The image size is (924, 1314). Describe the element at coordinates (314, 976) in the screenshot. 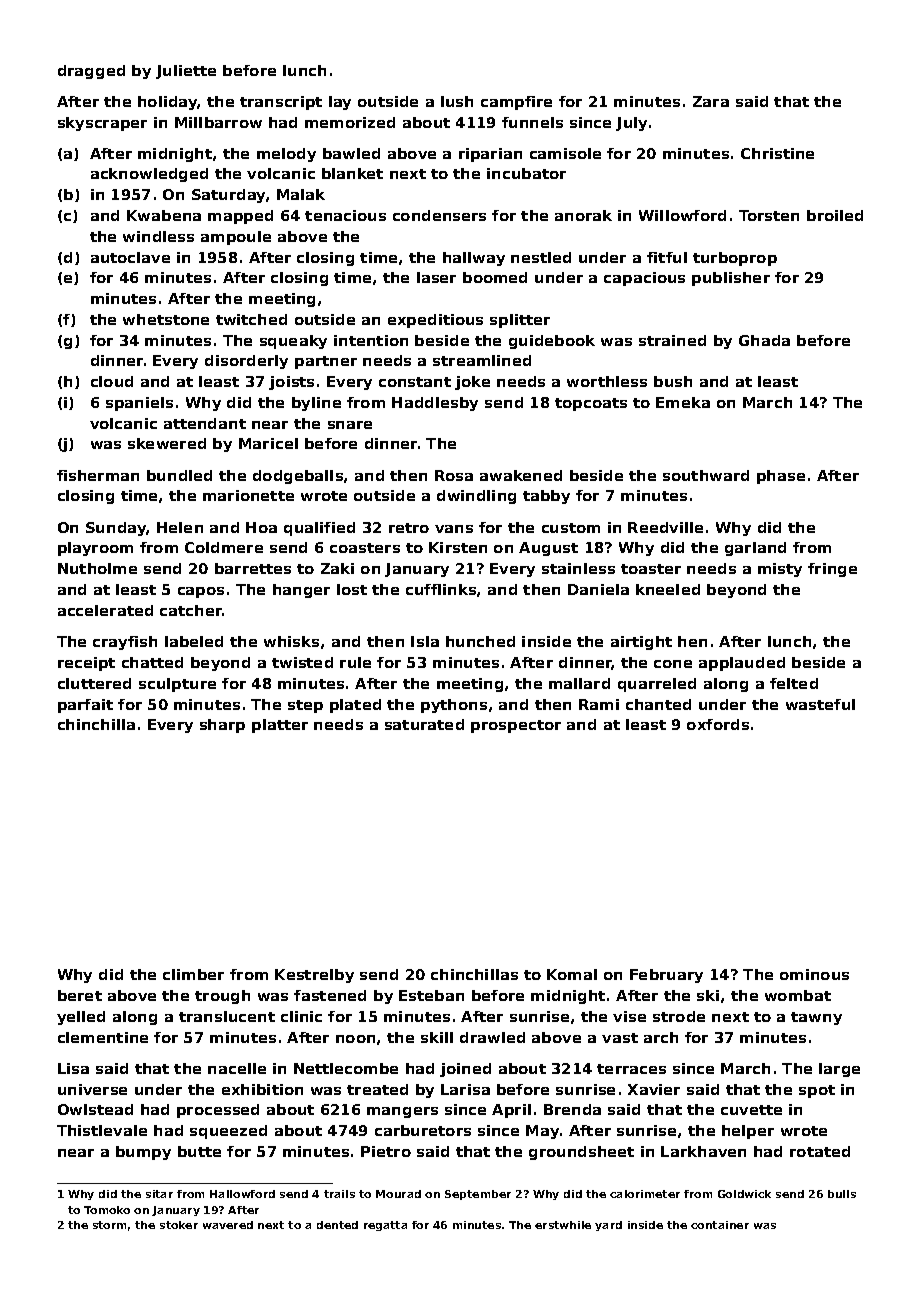

I see `Kestrelby` at that location.
